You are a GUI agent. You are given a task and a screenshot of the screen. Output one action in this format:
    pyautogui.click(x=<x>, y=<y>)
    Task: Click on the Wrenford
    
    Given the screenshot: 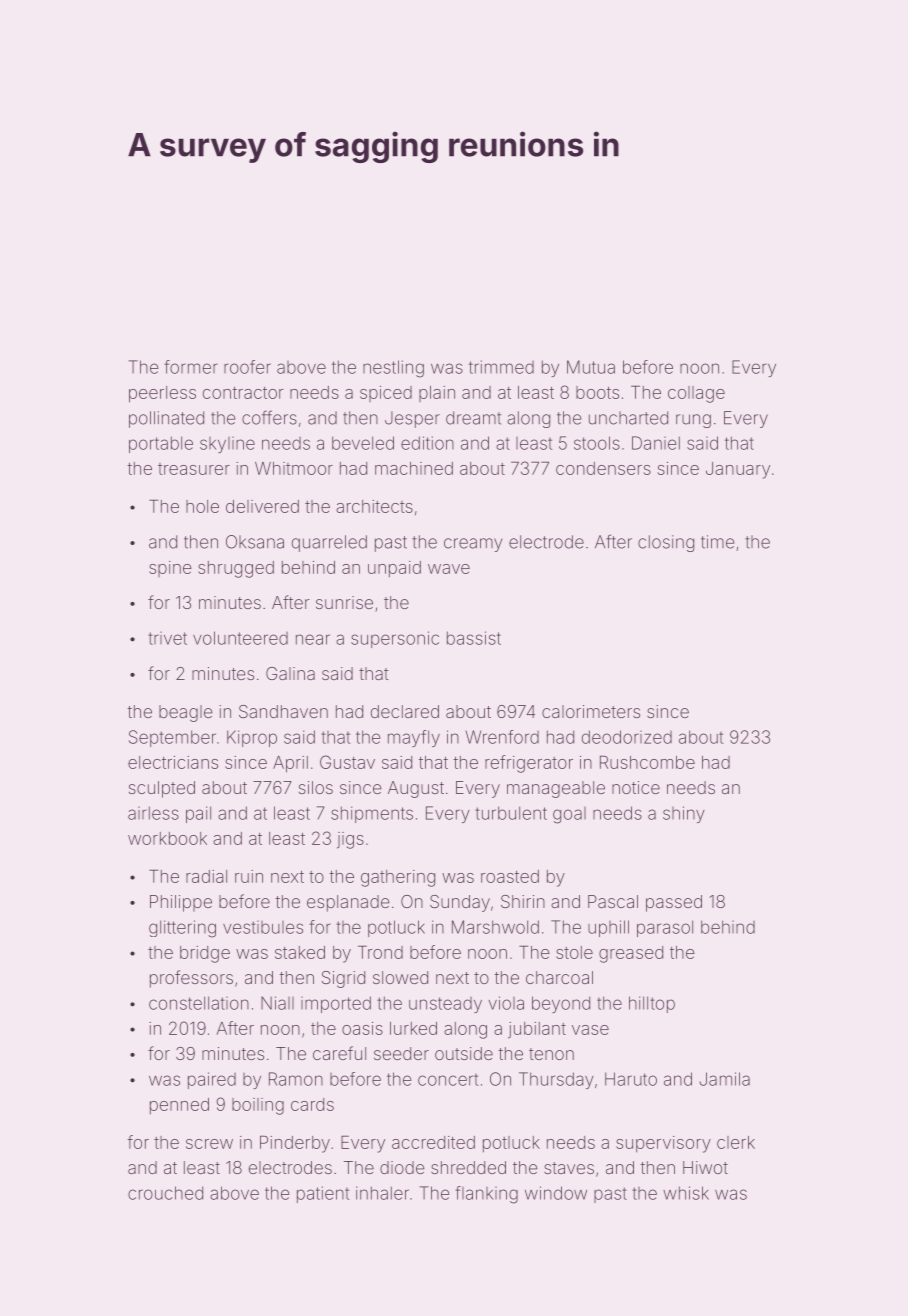 What is the action you would take?
    pyautogui.click(x=502, y=737)
